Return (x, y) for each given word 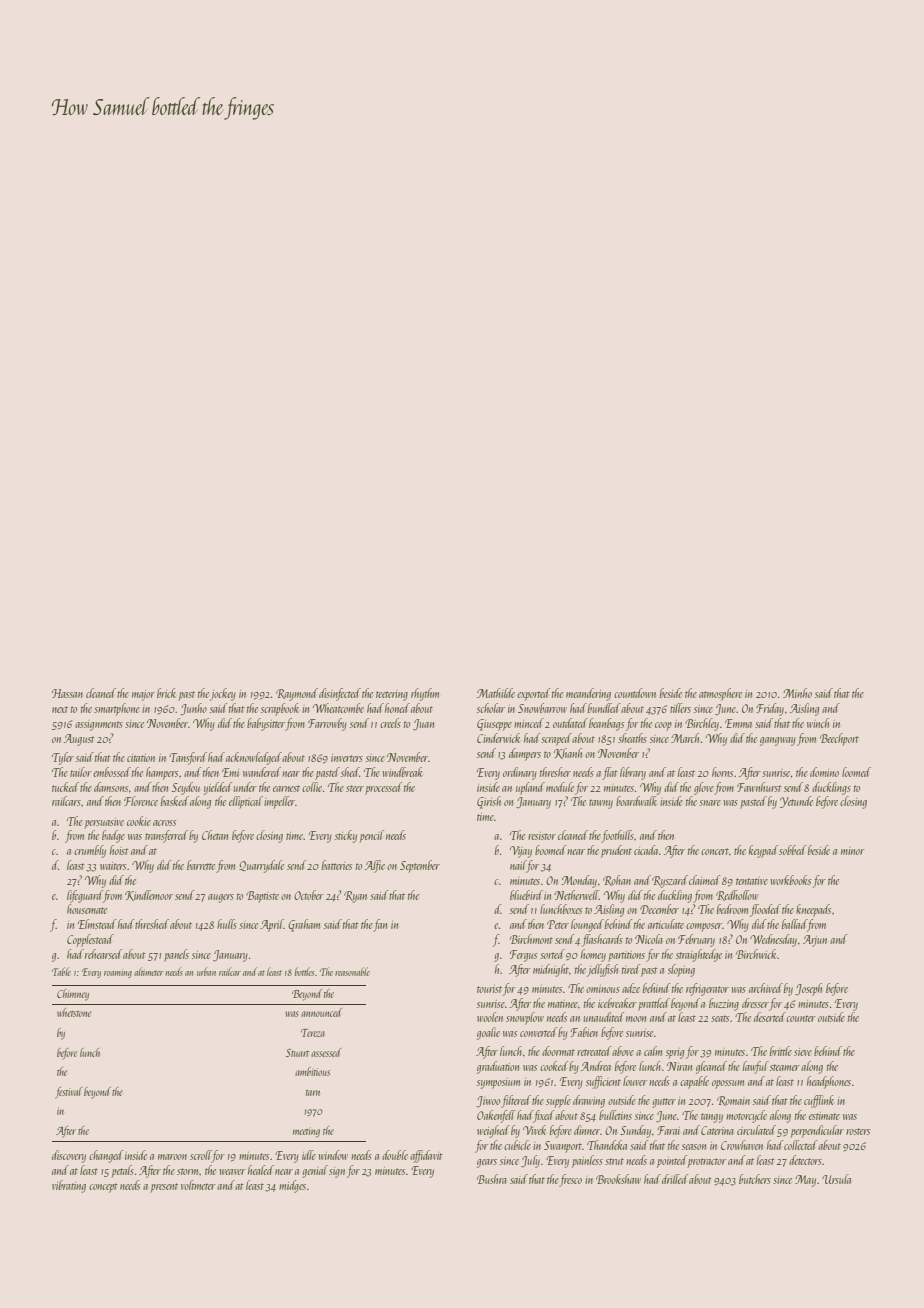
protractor (706, 1163)
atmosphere (720, 694)
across (164, 823)
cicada (646, 850)
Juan (423, 724)
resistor (542, 836)
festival (68, 1093)
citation (141, 758)
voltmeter (198, 1185)
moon (636, 1019)
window (333, 1155)
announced (321, 1012)
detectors (805, 1160)
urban (206, 971)
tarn (313, 1093)
